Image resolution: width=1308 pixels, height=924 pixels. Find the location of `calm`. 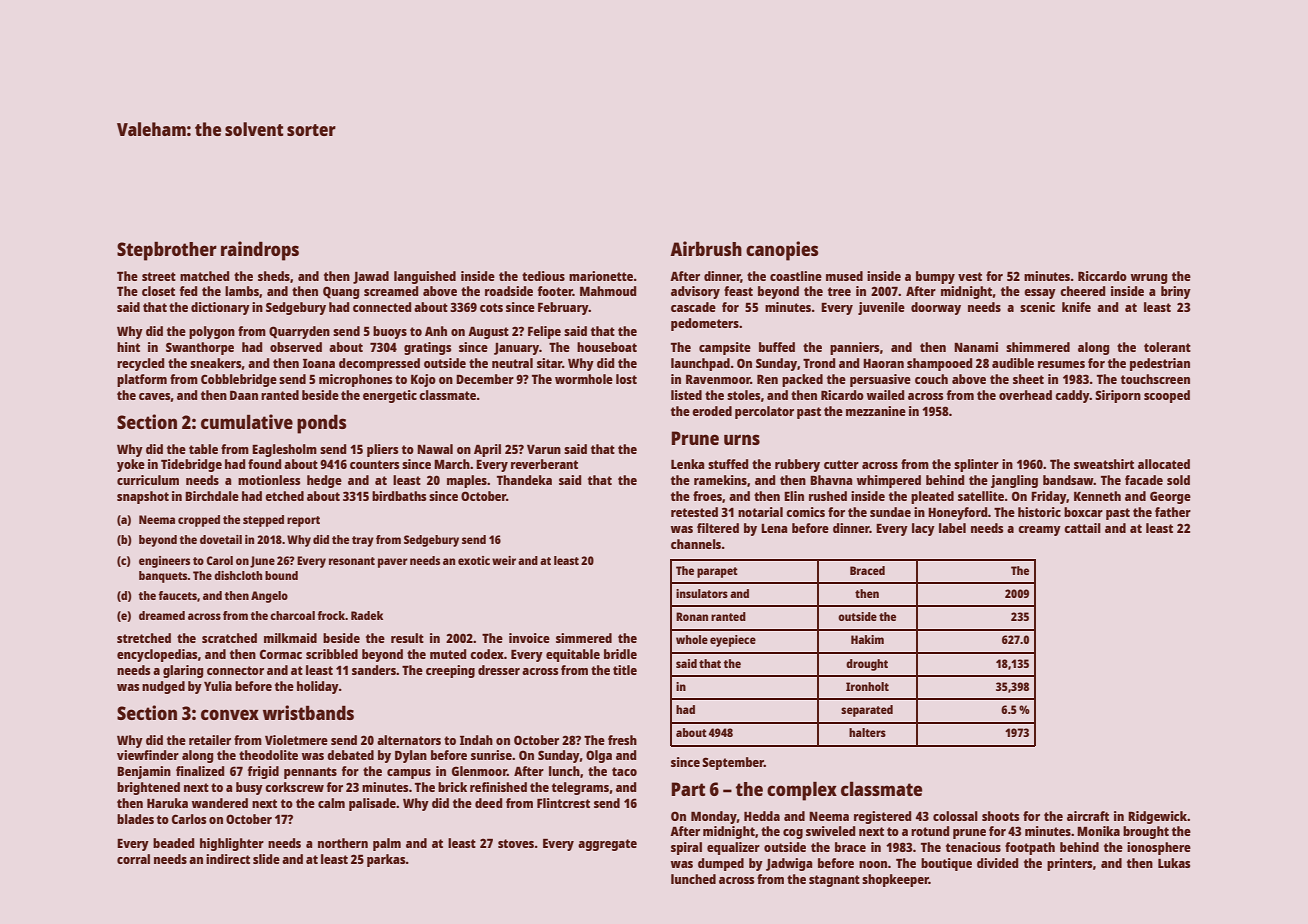

calm is located at coordinates (331, 803).
